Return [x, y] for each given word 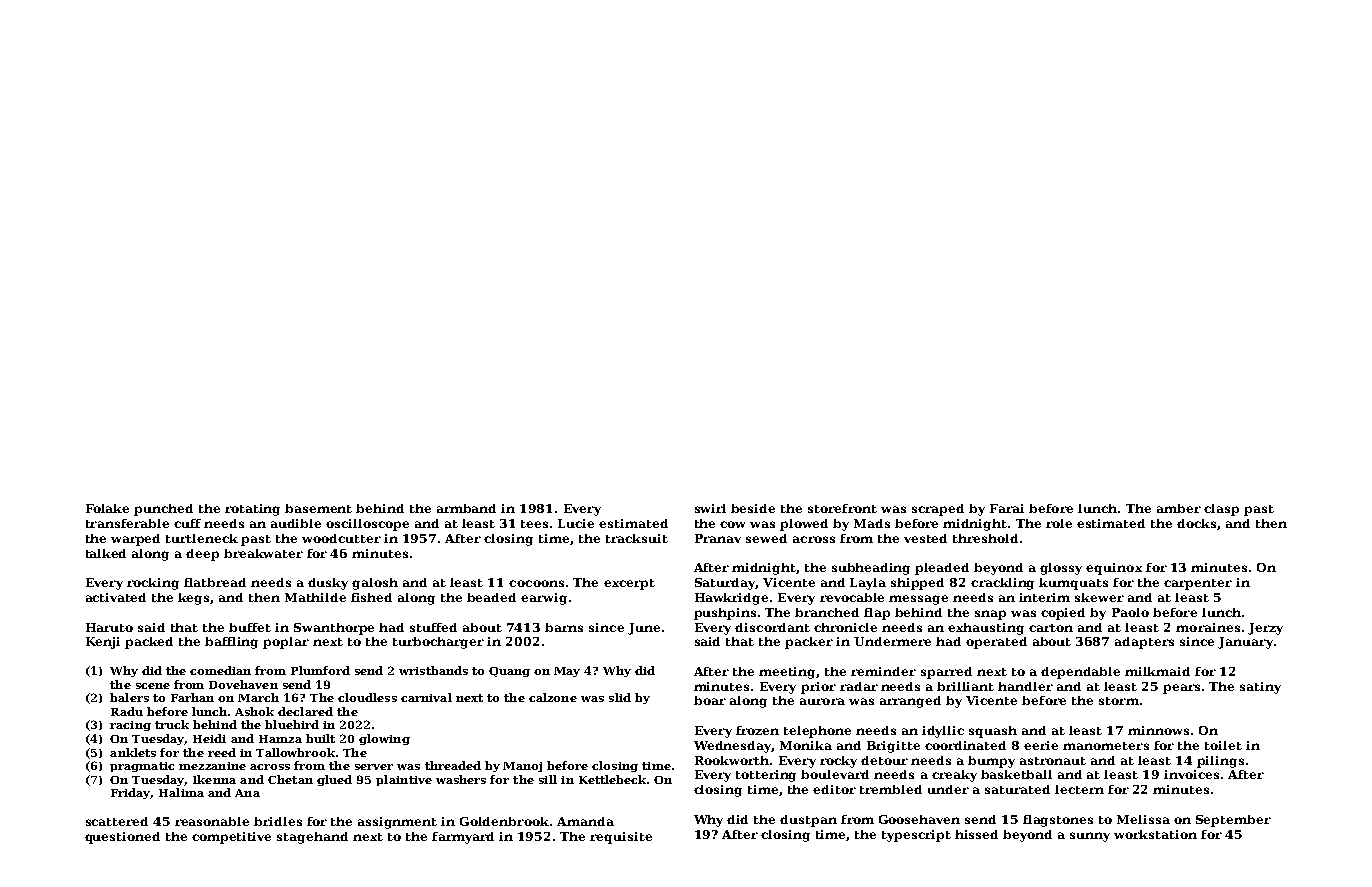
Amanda [585, 821]
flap [877, 614]
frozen [757, 730]
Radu [127, 711]
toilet [1223, 745]
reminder [883, 671]
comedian [220, 670]
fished [371, 597]
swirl [710, 508]
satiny [1260, 688]
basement [318, 508]
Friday [131, 793]
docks [1196, 523]
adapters [1144, 643]
